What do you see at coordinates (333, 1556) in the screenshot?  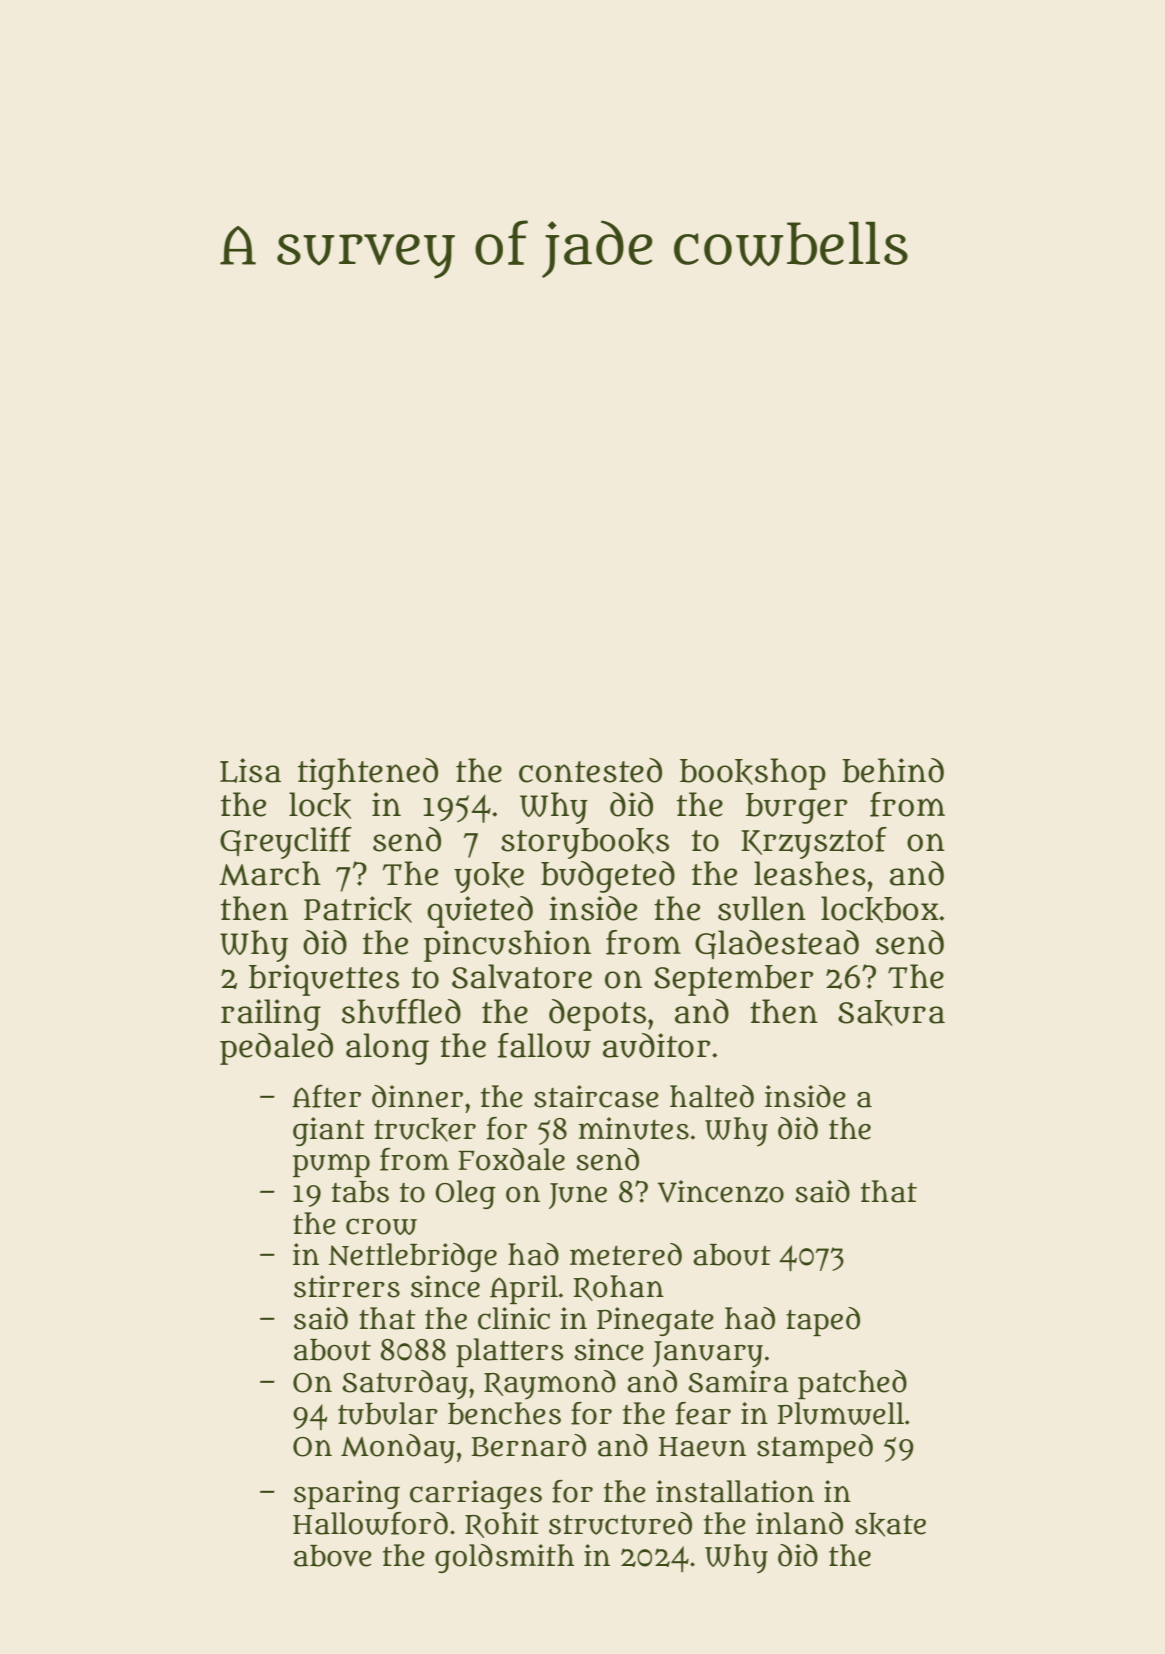 I see `above` at bounding box center [333, 1556].
